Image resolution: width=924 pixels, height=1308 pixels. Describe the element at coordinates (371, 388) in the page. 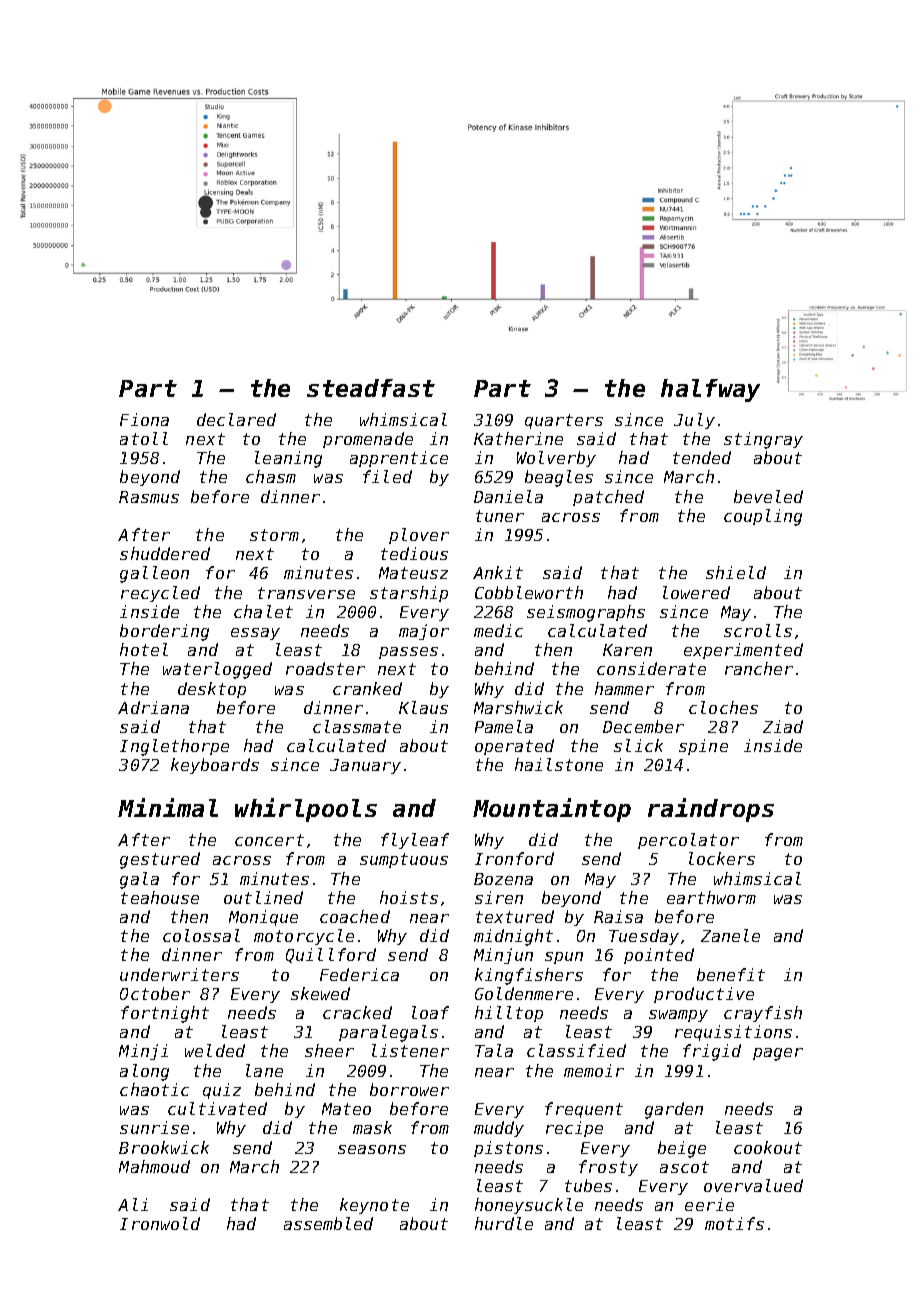

I see `steadfast` at that location.
